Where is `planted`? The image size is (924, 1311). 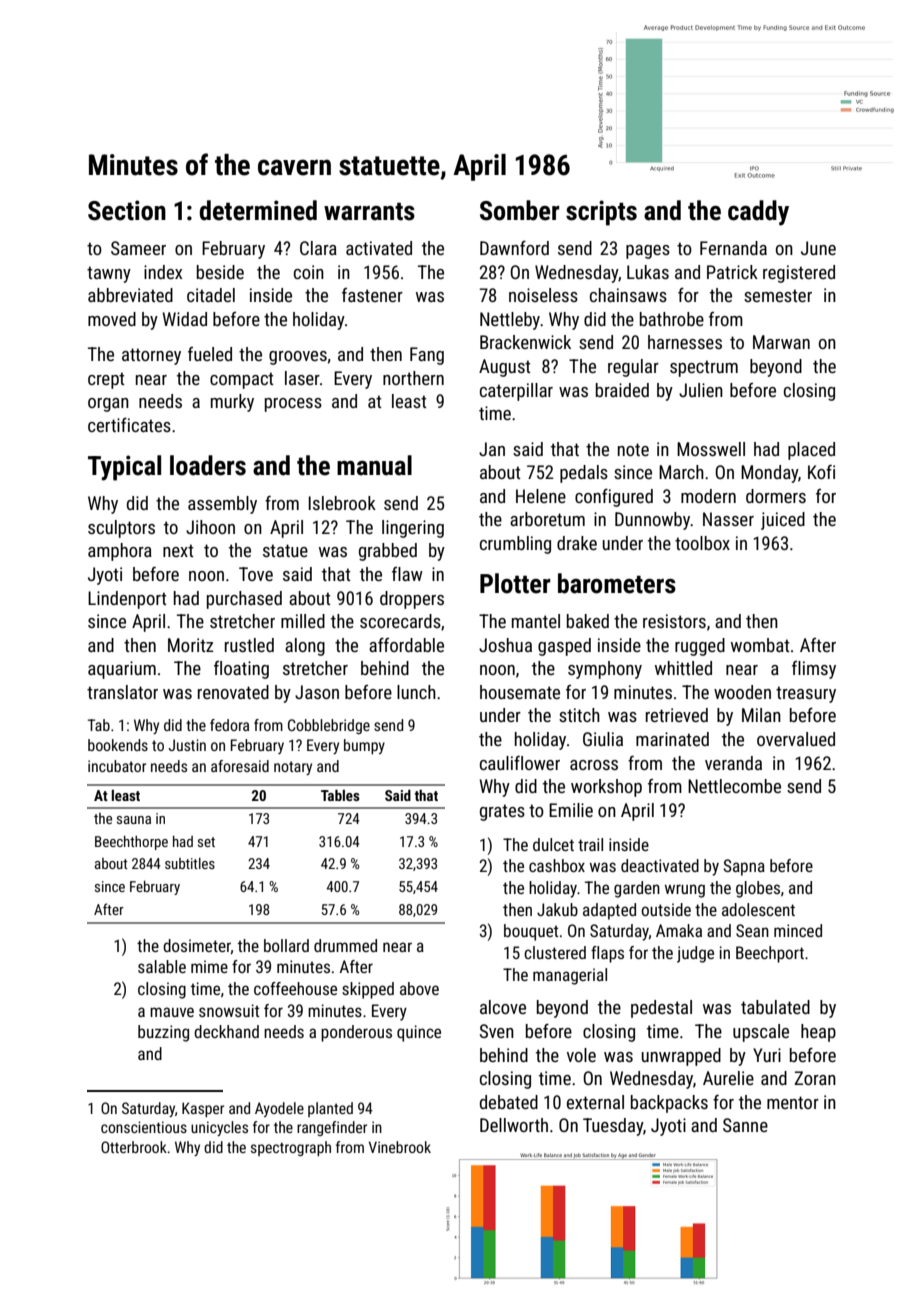
planted is located at coordinates (330, 1109).
